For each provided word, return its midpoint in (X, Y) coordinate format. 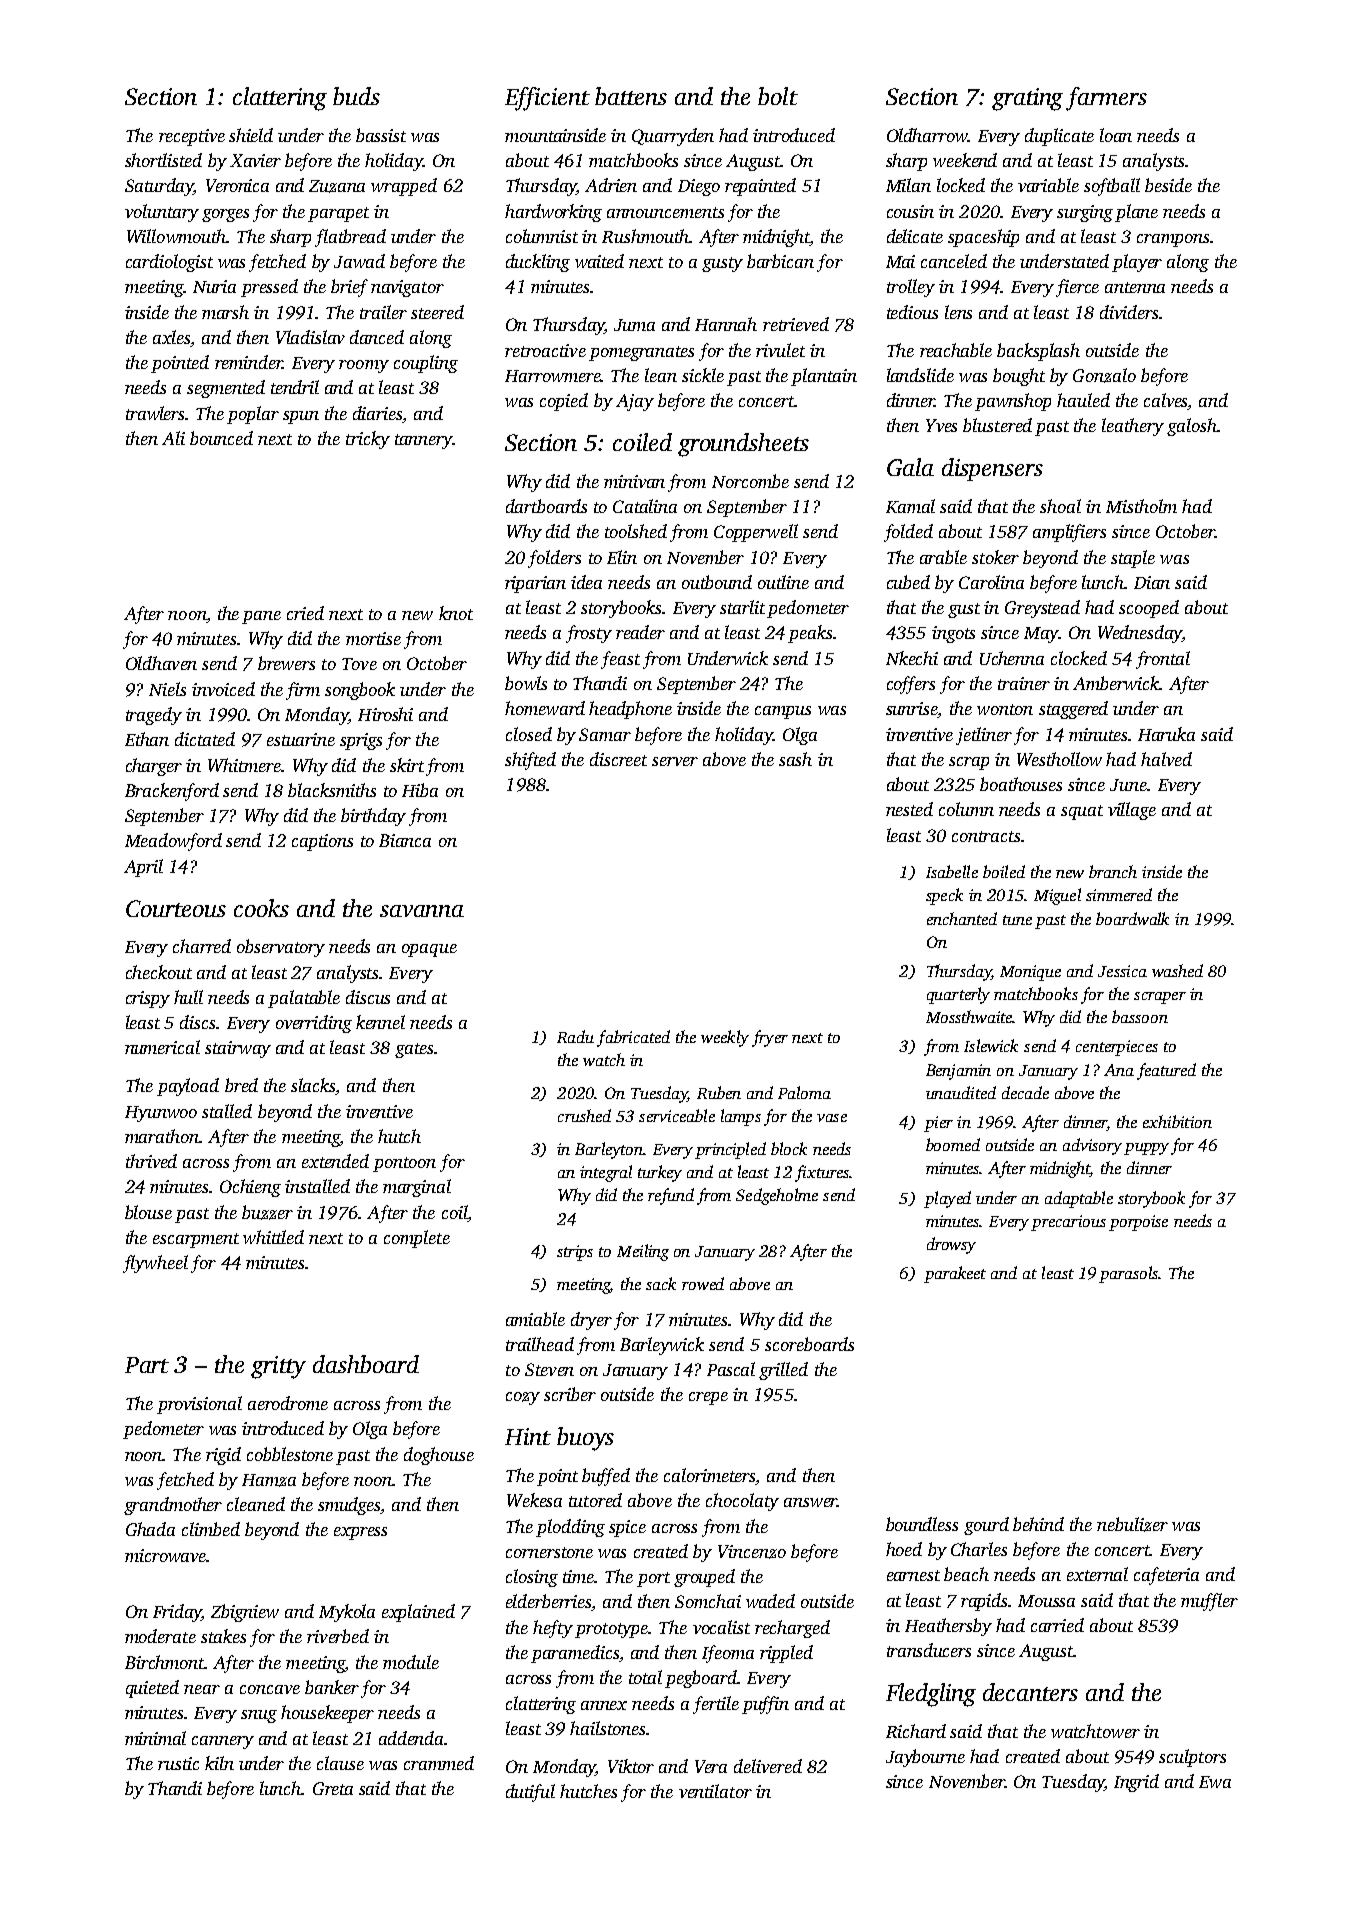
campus (783, 712)
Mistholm (1141, 506)
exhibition (1177, 1121)
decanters (1030, 1692)
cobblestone (290, 1454)
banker (332, 1687)
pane (261, 617)
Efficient (547, 99)
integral (606, 1173)
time (579, 1576)
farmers (1106, 99)
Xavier (255, 160)
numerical (162, 1047)
